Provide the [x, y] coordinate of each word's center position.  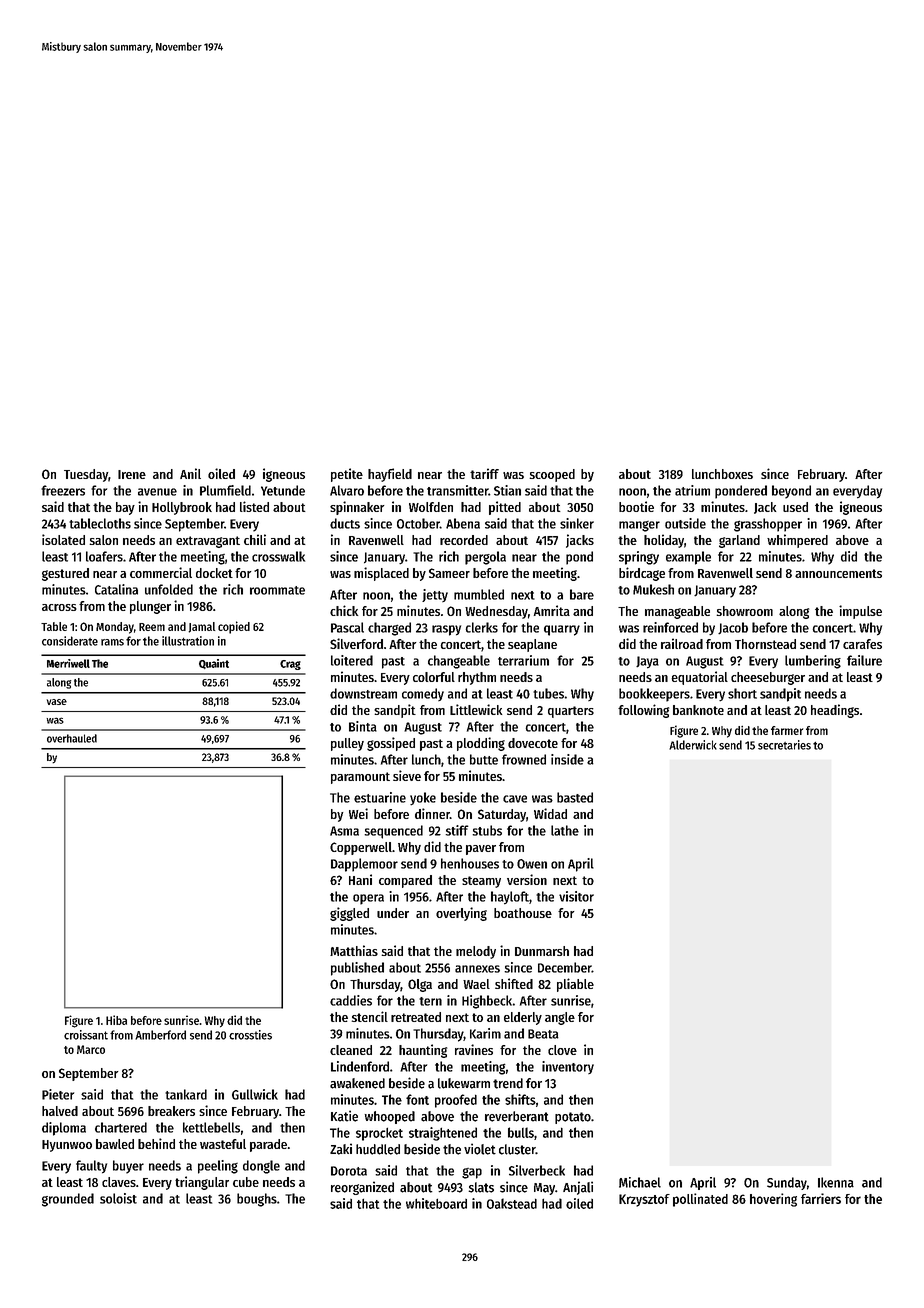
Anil [190, 473]
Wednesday [496, 612]
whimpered [797, 541]
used [795, 507]
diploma [64, 1129]
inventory [568, 1067]
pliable [575, 985]
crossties [250, 1035]
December [565, 967]
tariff [484, 473]
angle [560, 1018]
